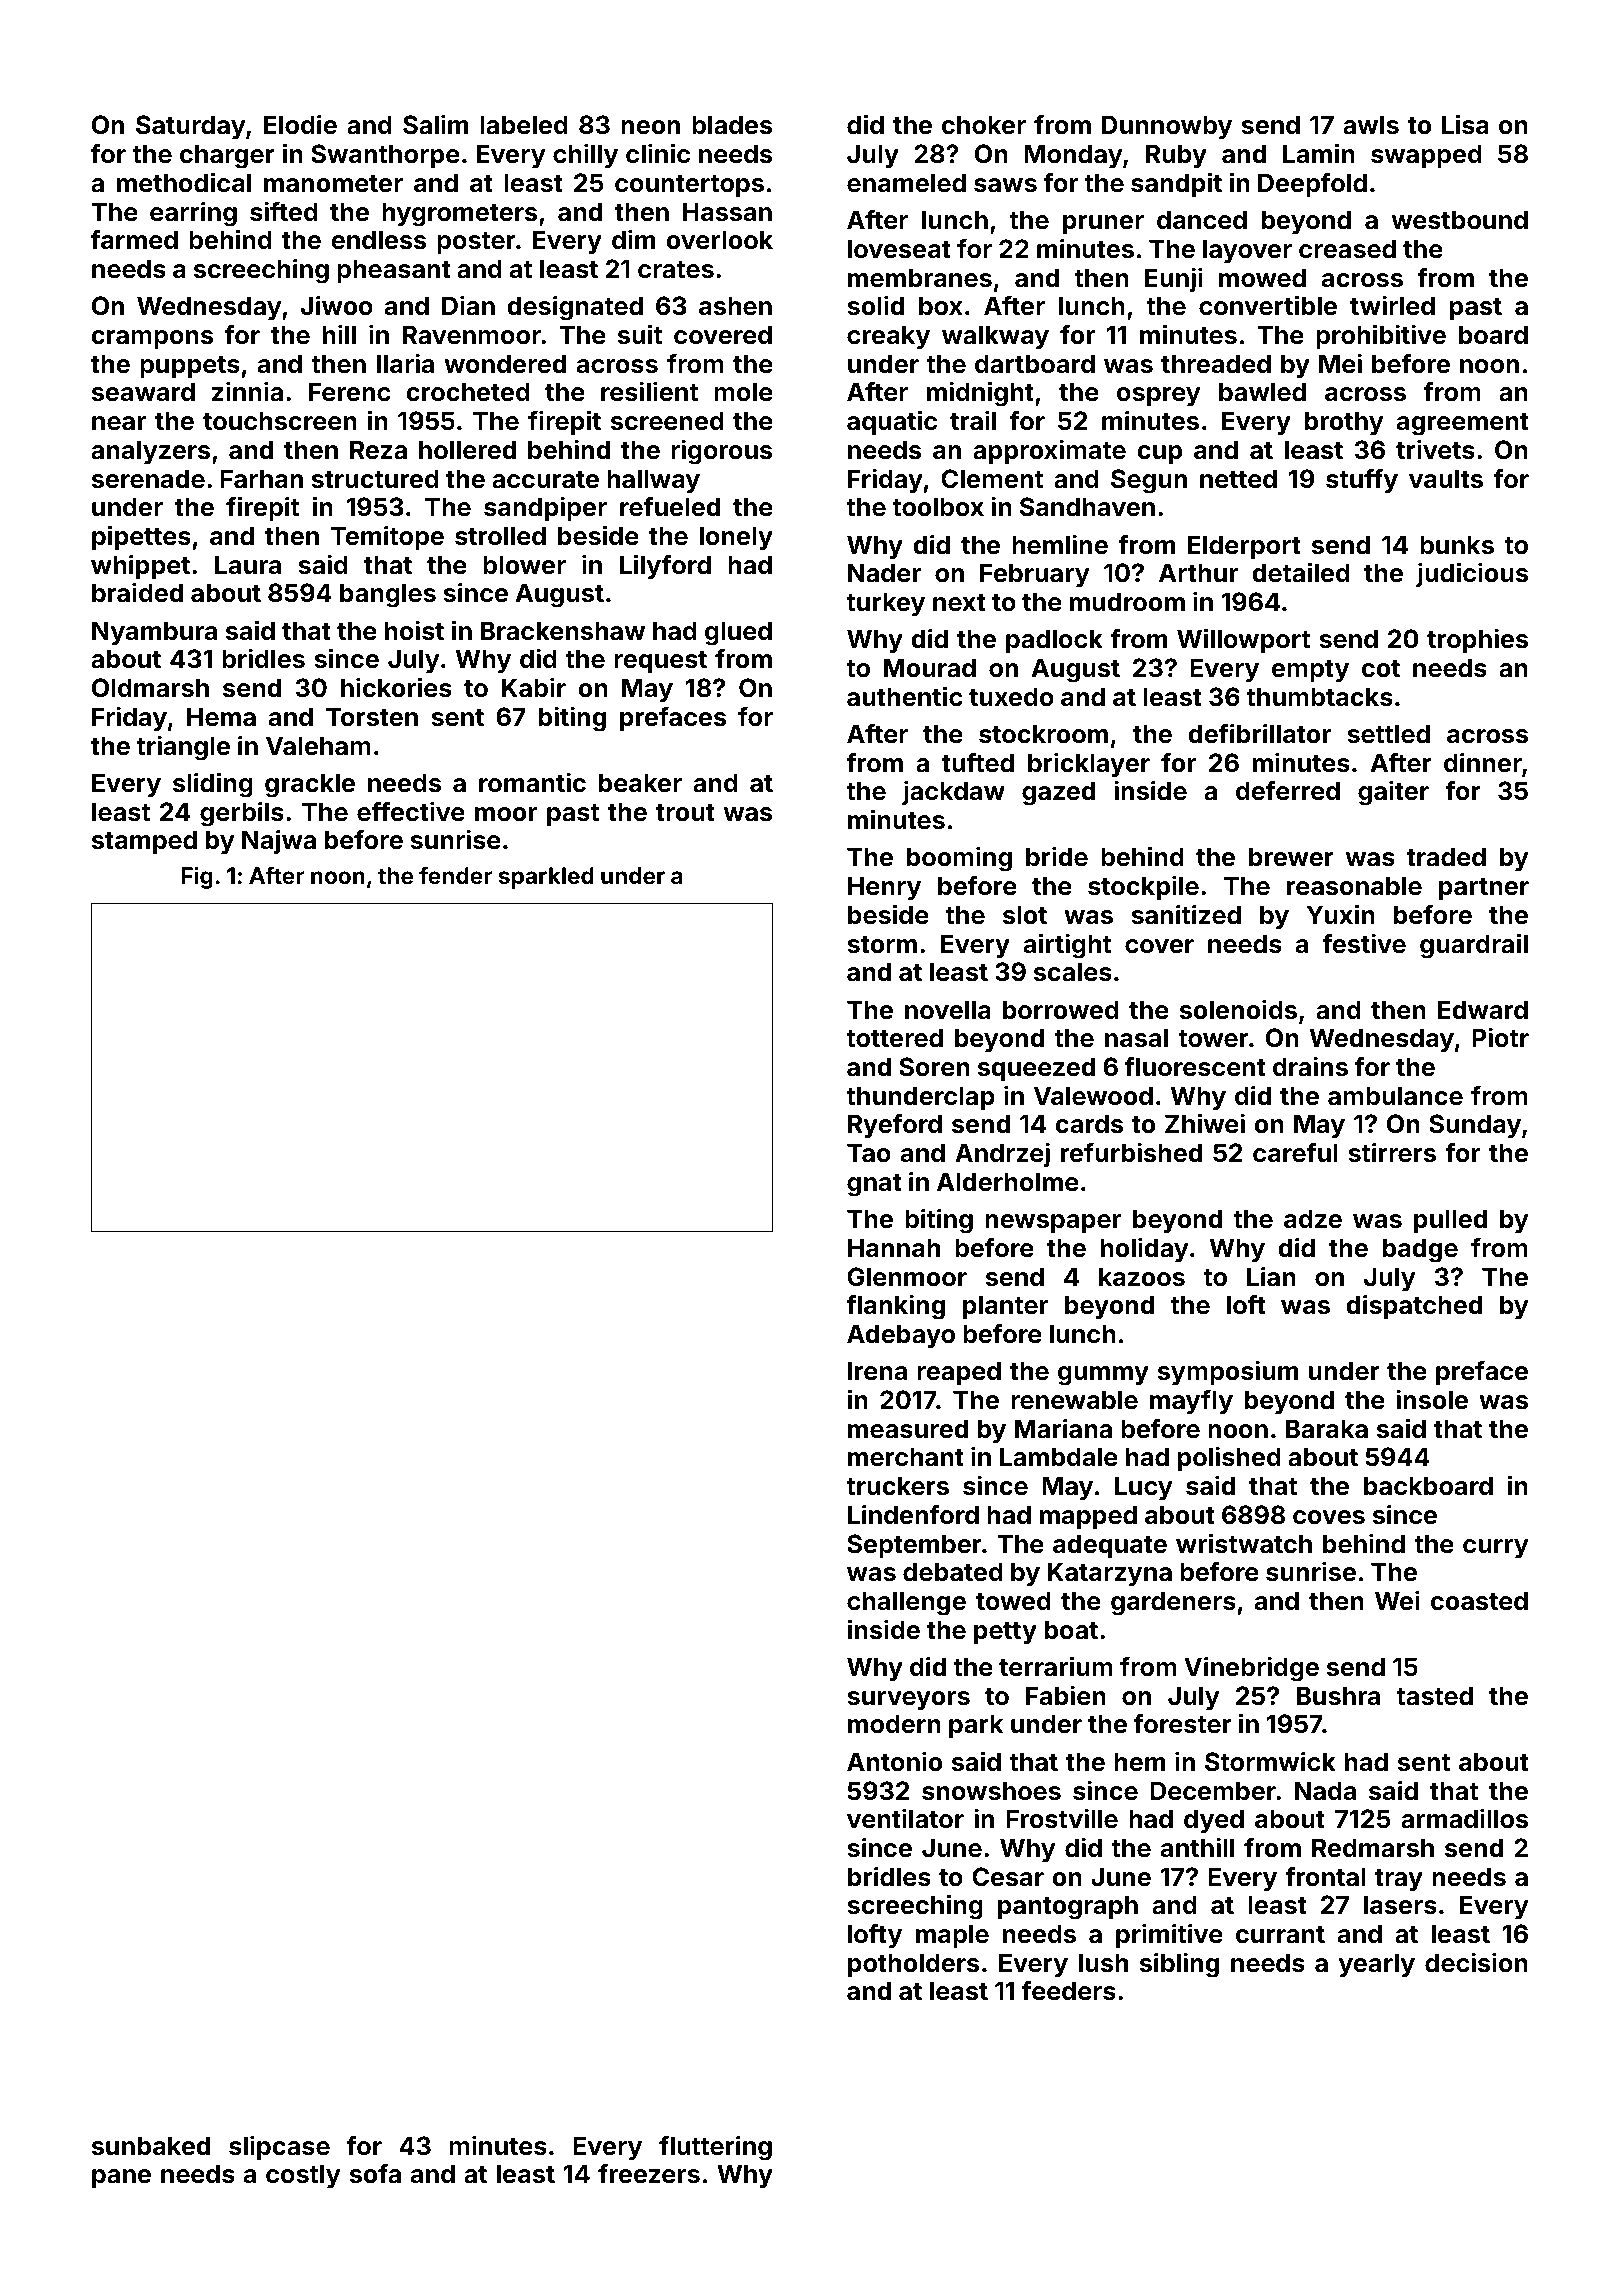  Describe the element at coordinates (1476, 1962) in the screenshot. I see `decision` at that location.
